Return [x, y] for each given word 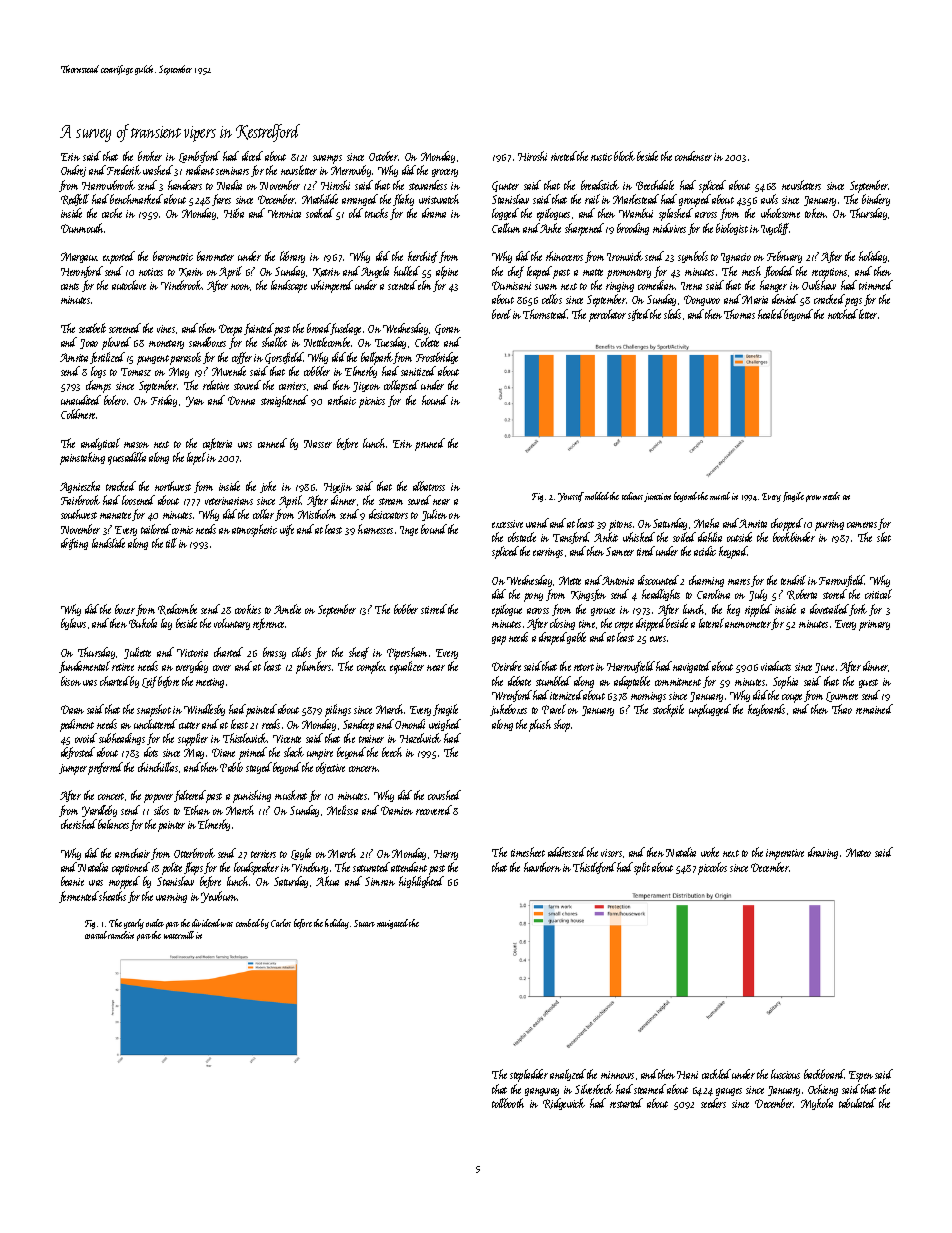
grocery [445, 173]
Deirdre [506, 666]
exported [119, 257]
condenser [693, 156]
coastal [96, 935]
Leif [149, 682]
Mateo [858, 852]
